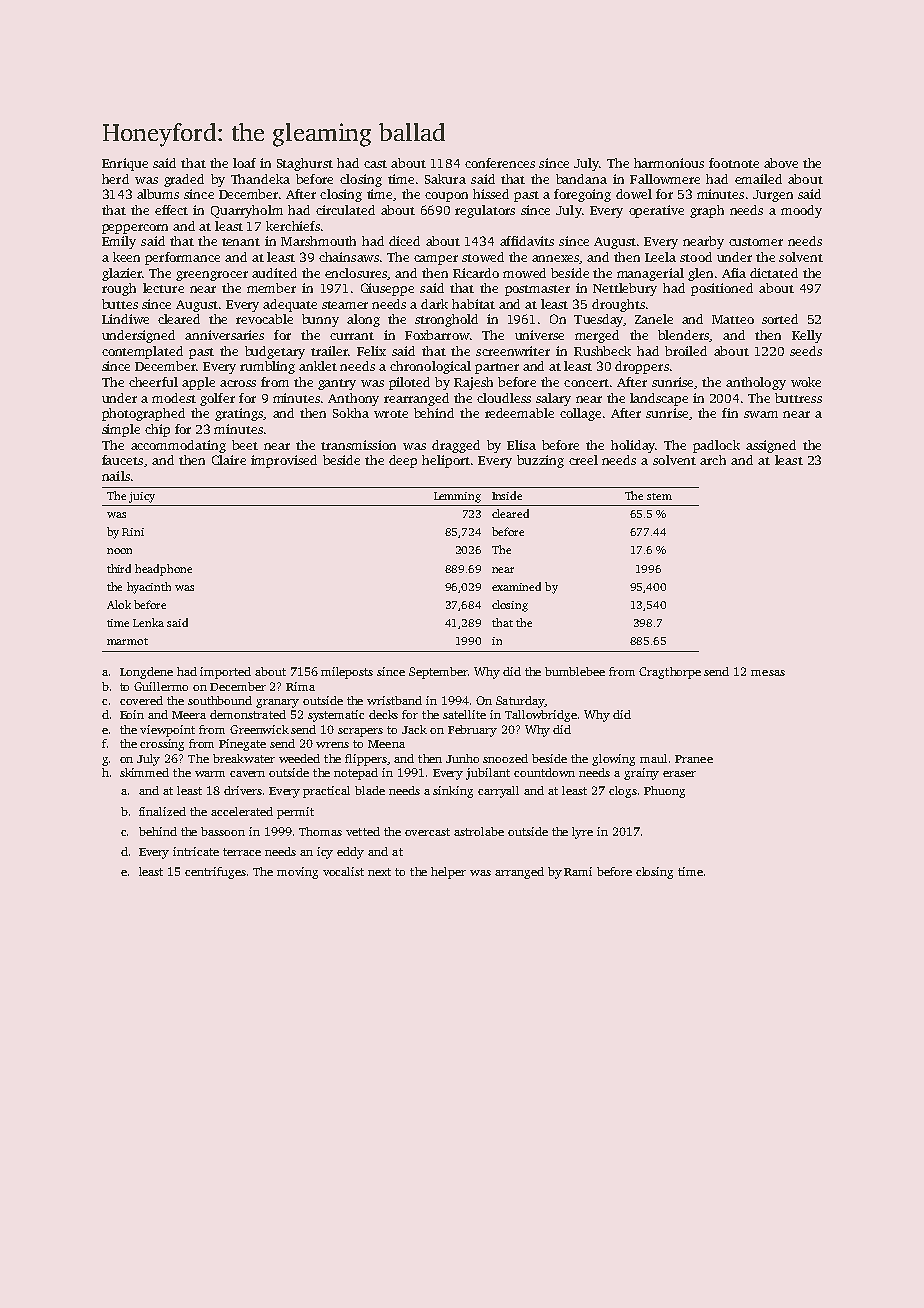  Describe the element at coordinates (578, 871) in the image. I see `Rami` at that location.
